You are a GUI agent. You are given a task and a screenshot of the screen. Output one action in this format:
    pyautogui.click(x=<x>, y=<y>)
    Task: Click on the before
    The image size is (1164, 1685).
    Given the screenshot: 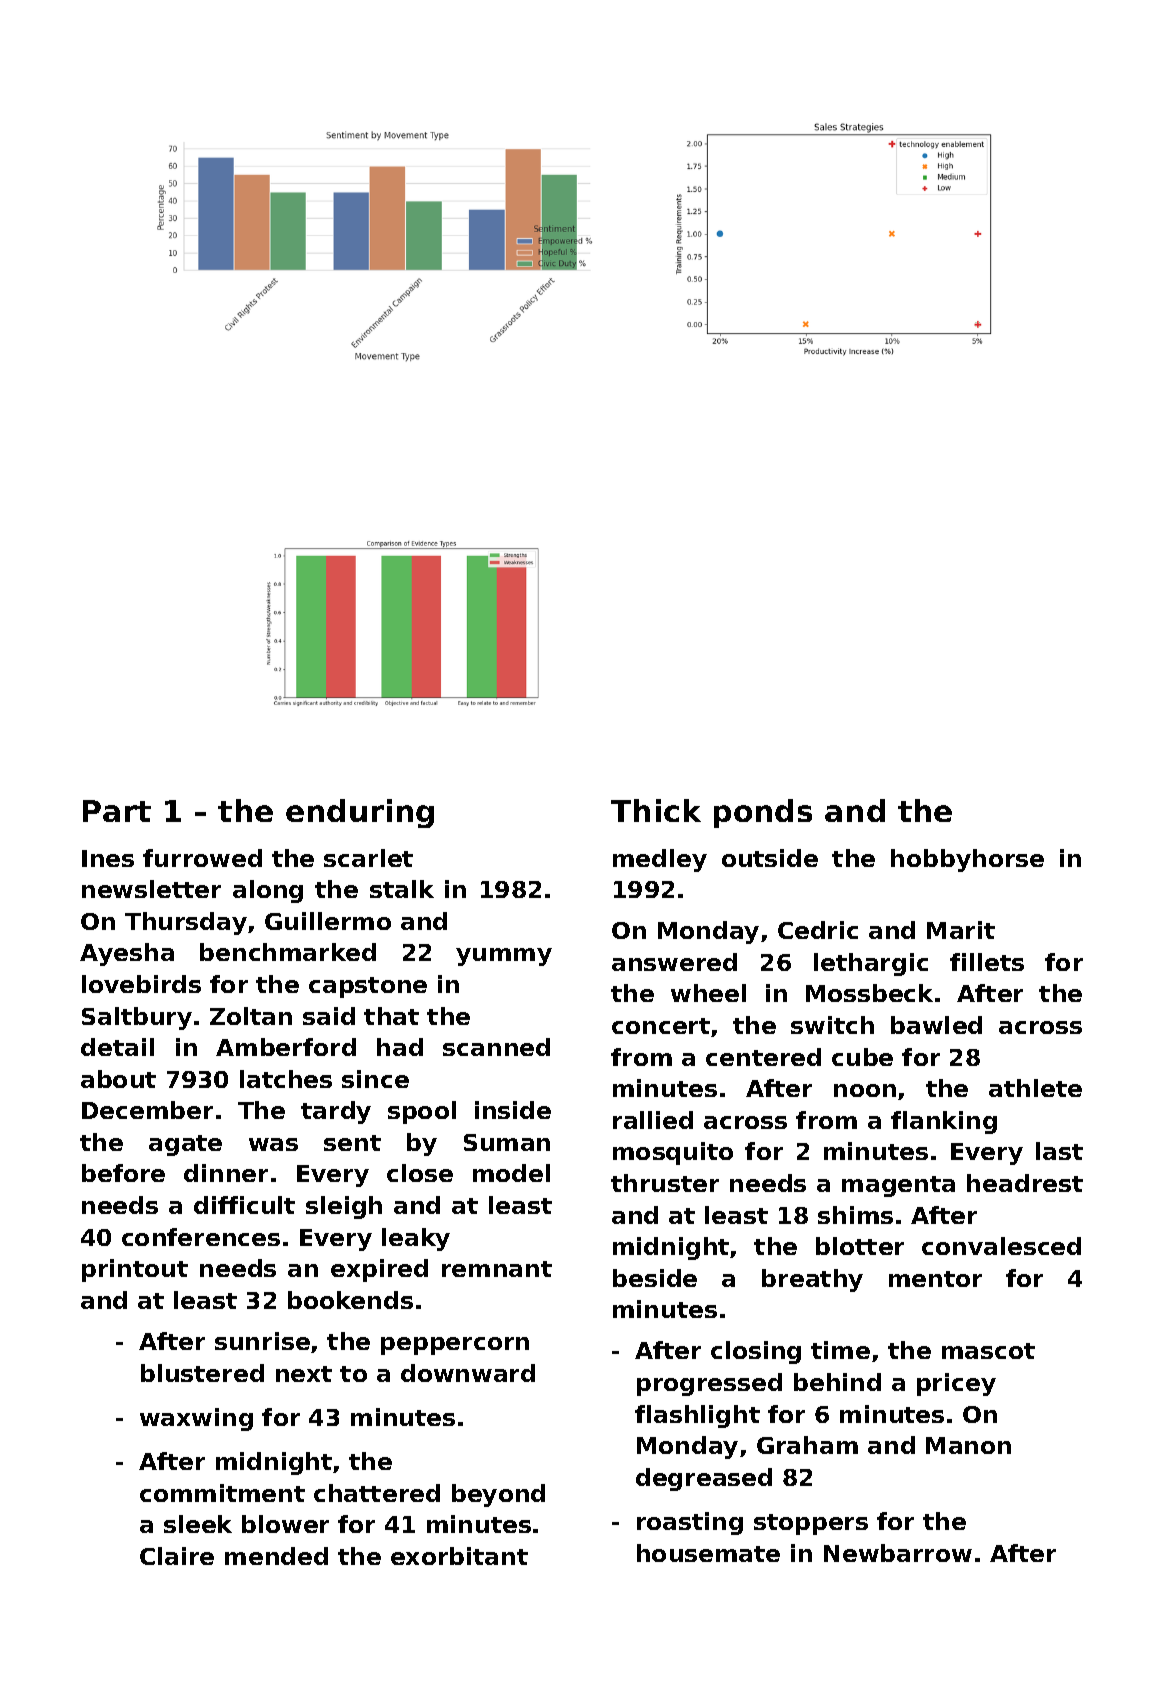 What is the action you would take?
    pyautogui.click(x=123, y=1173)
